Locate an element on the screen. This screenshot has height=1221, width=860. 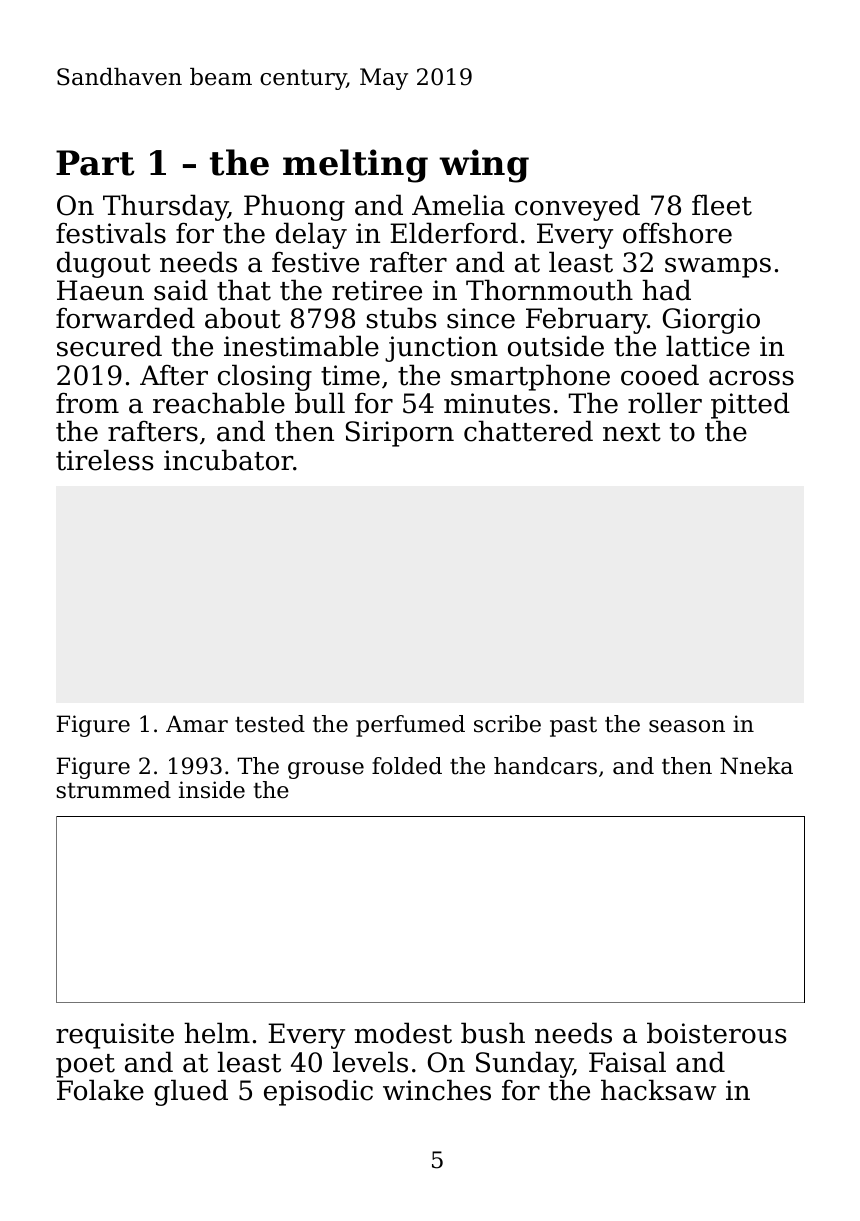
handcars is located at coordinates (545, 766).
